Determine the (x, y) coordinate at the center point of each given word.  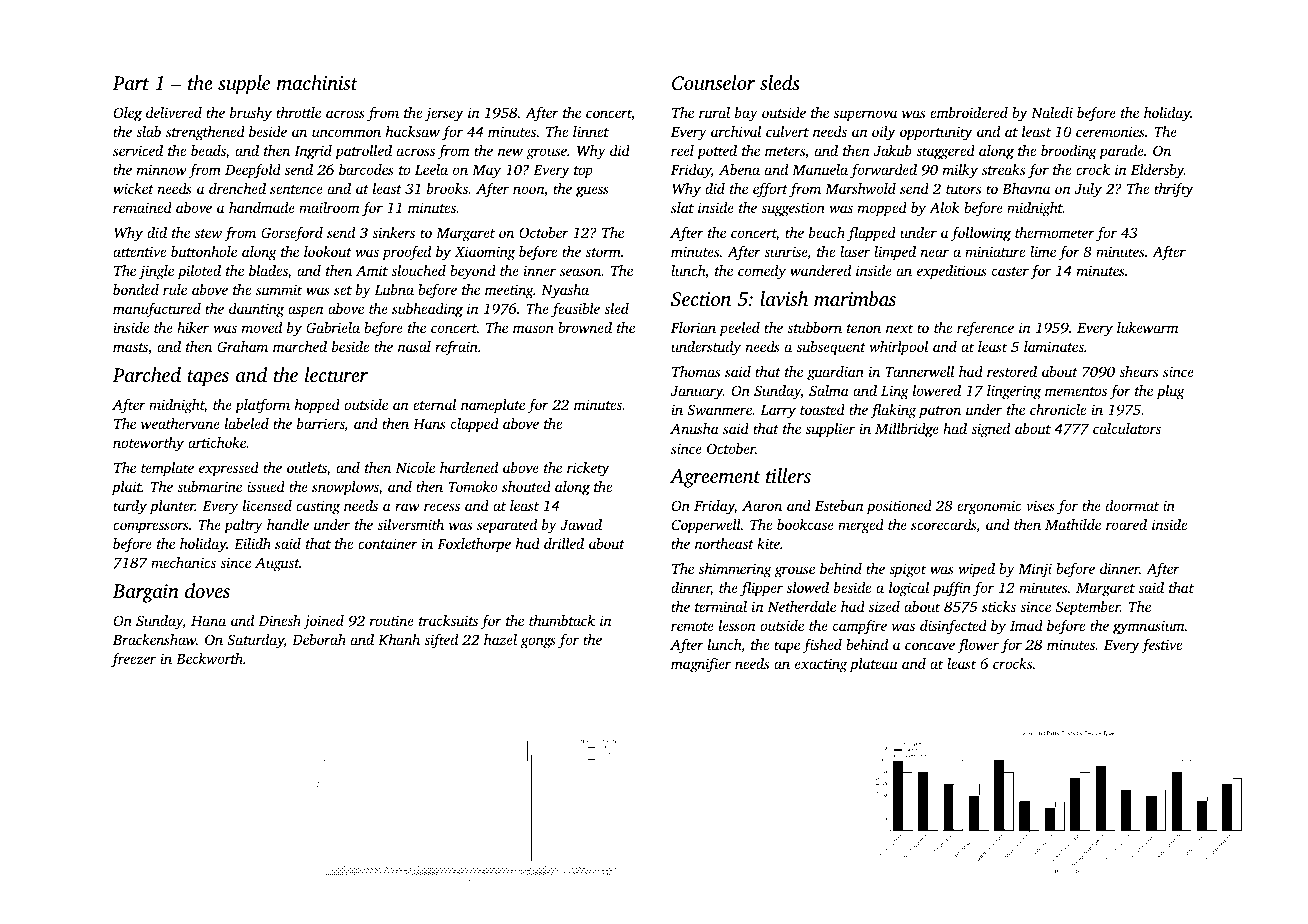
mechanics (183, 562)
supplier (830, 430)
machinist (317, 82)
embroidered (969, 112)
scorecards (944, 526)
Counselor (713, 83)
